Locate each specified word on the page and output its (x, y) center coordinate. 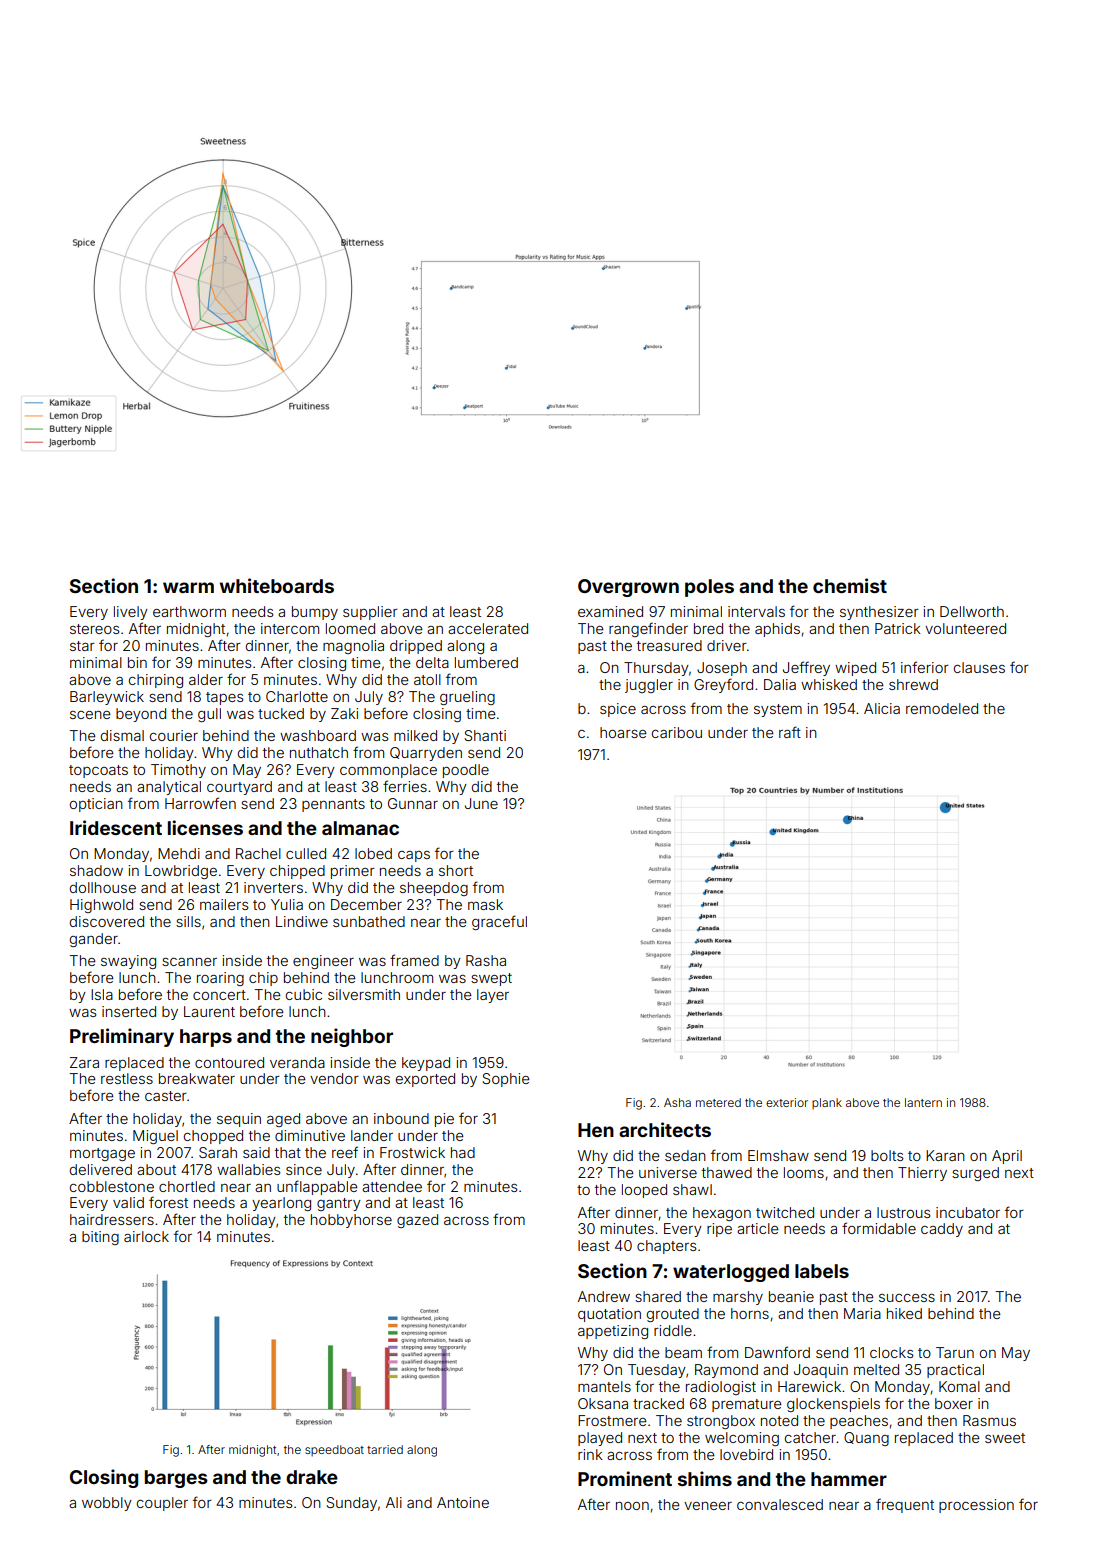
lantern (923, 1102)
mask (485, 904)
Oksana (603, 1403)
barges (176, 1479)
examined (610, 611)
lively (131, 613)
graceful (499, 922)
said (256, 1152)
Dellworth (972, 611)
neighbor (352, 1037)
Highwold (101, 906)
